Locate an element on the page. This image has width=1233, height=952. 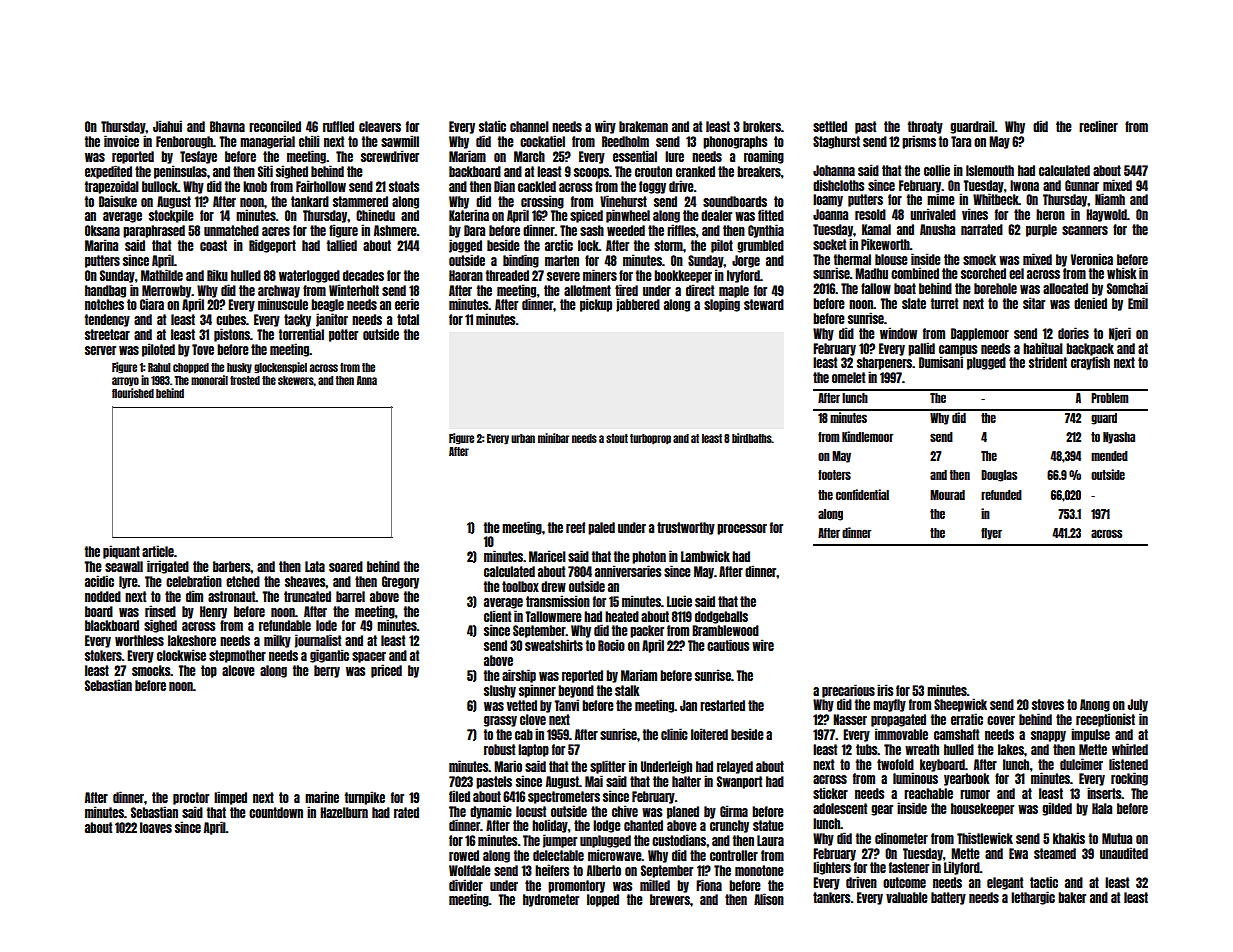
robust is located at coordinates (499, 749).
